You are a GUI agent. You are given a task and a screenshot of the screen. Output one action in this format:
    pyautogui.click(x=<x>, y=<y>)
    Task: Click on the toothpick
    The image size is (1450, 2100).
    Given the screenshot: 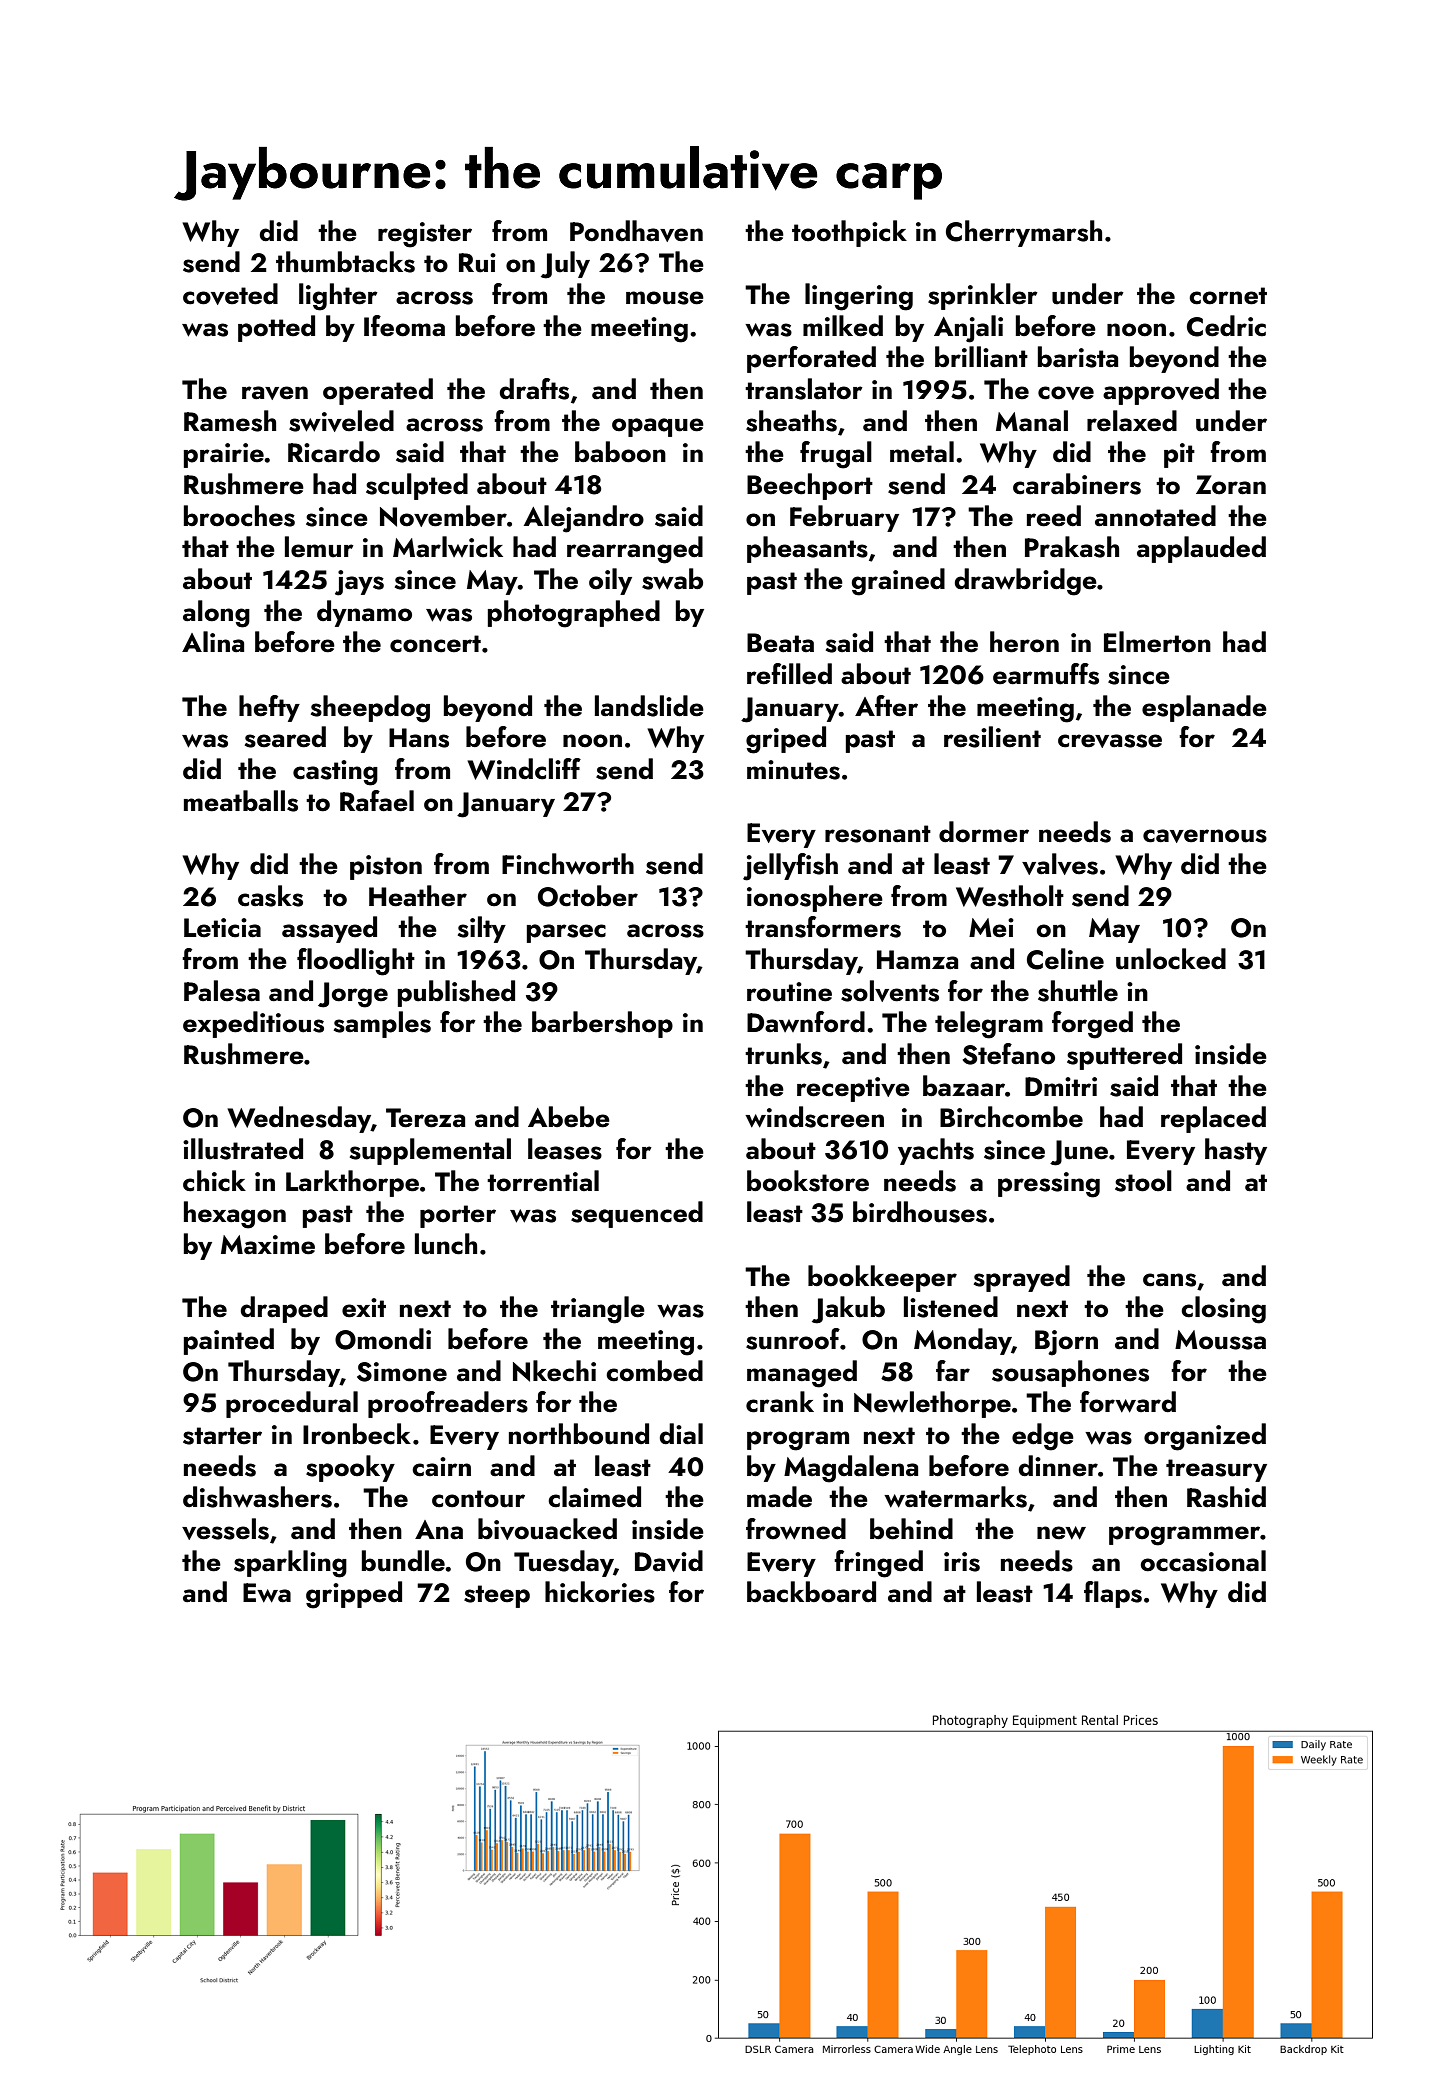 What is the action you would take?
    pyautogui.click(x=849, y=233)
